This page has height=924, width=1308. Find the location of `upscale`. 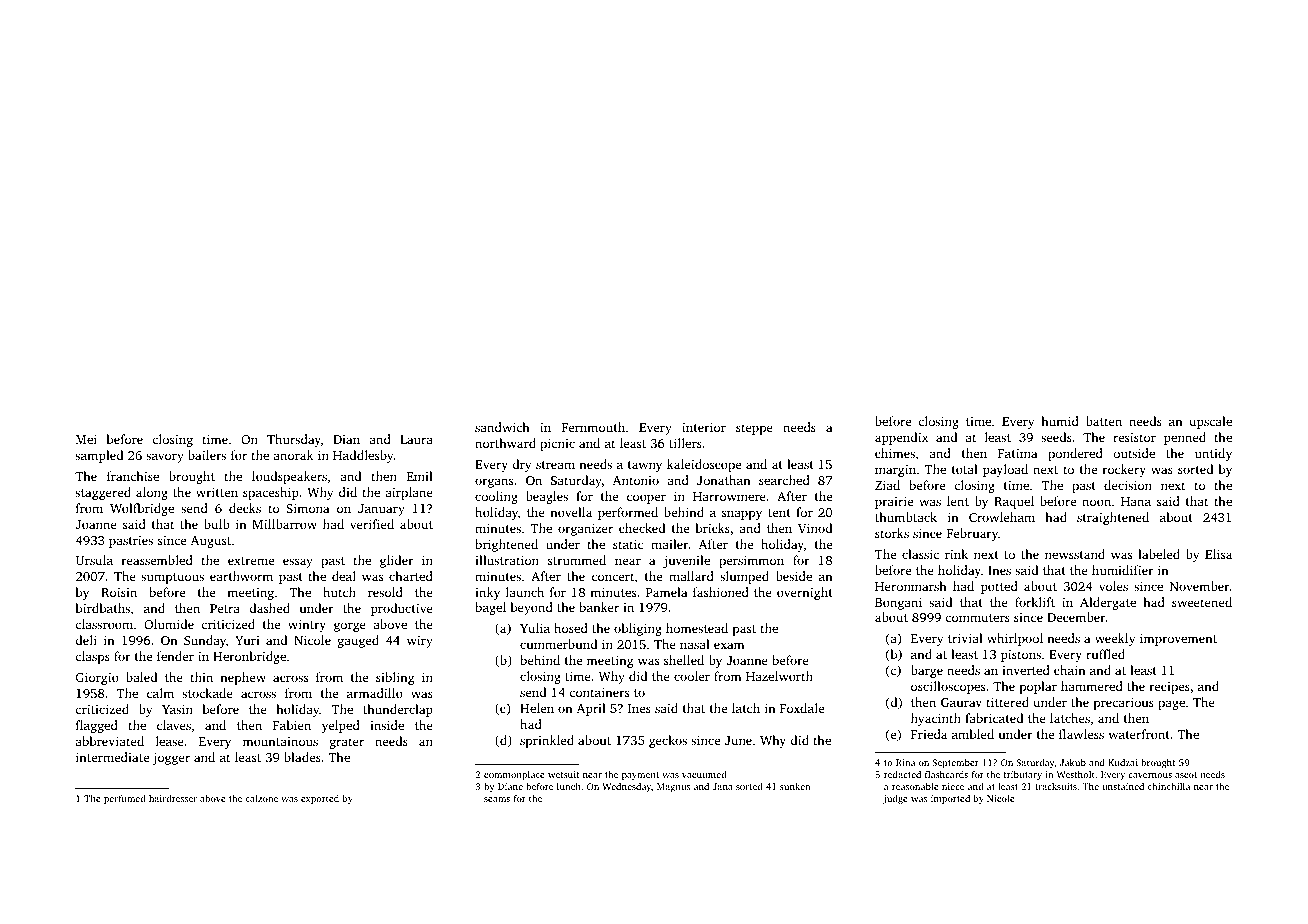

upscale is located at coordinates (1210, 422).
